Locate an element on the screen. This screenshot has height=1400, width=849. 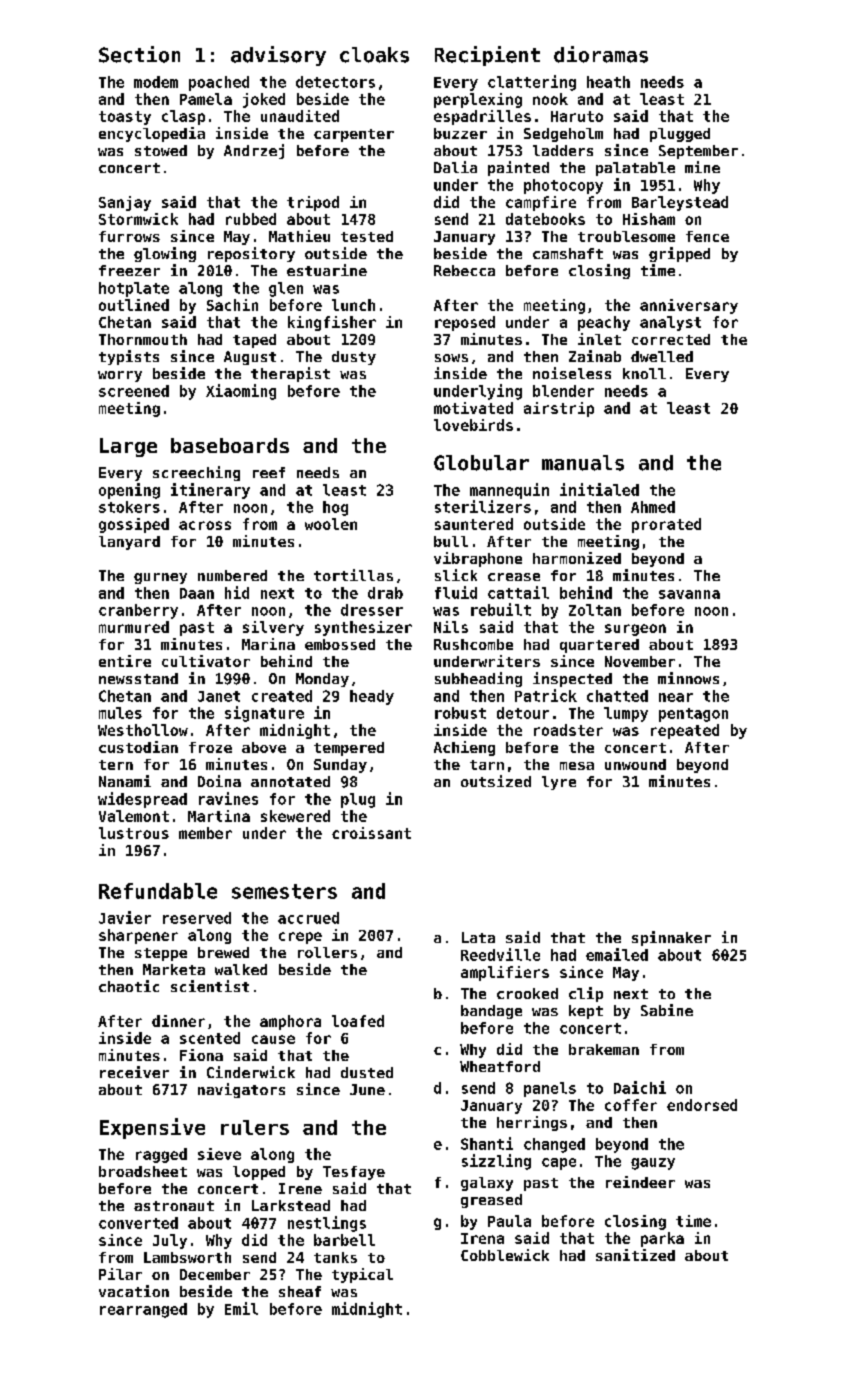
sows is located at coordinates (451, 358).
